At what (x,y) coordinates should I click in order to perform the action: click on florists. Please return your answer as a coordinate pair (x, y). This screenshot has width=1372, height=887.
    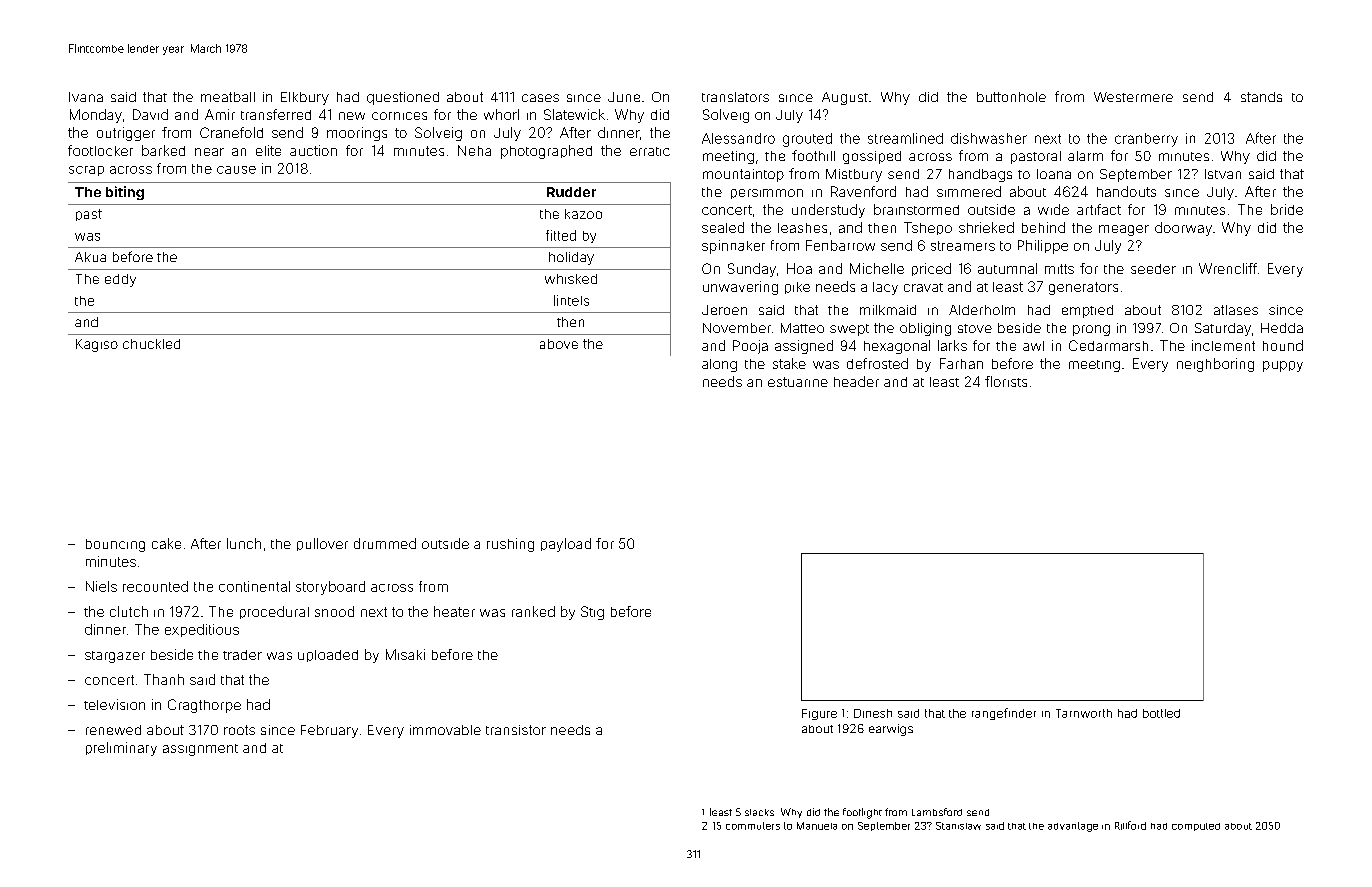
    Looking at the image, I should click on (1006, 381).
